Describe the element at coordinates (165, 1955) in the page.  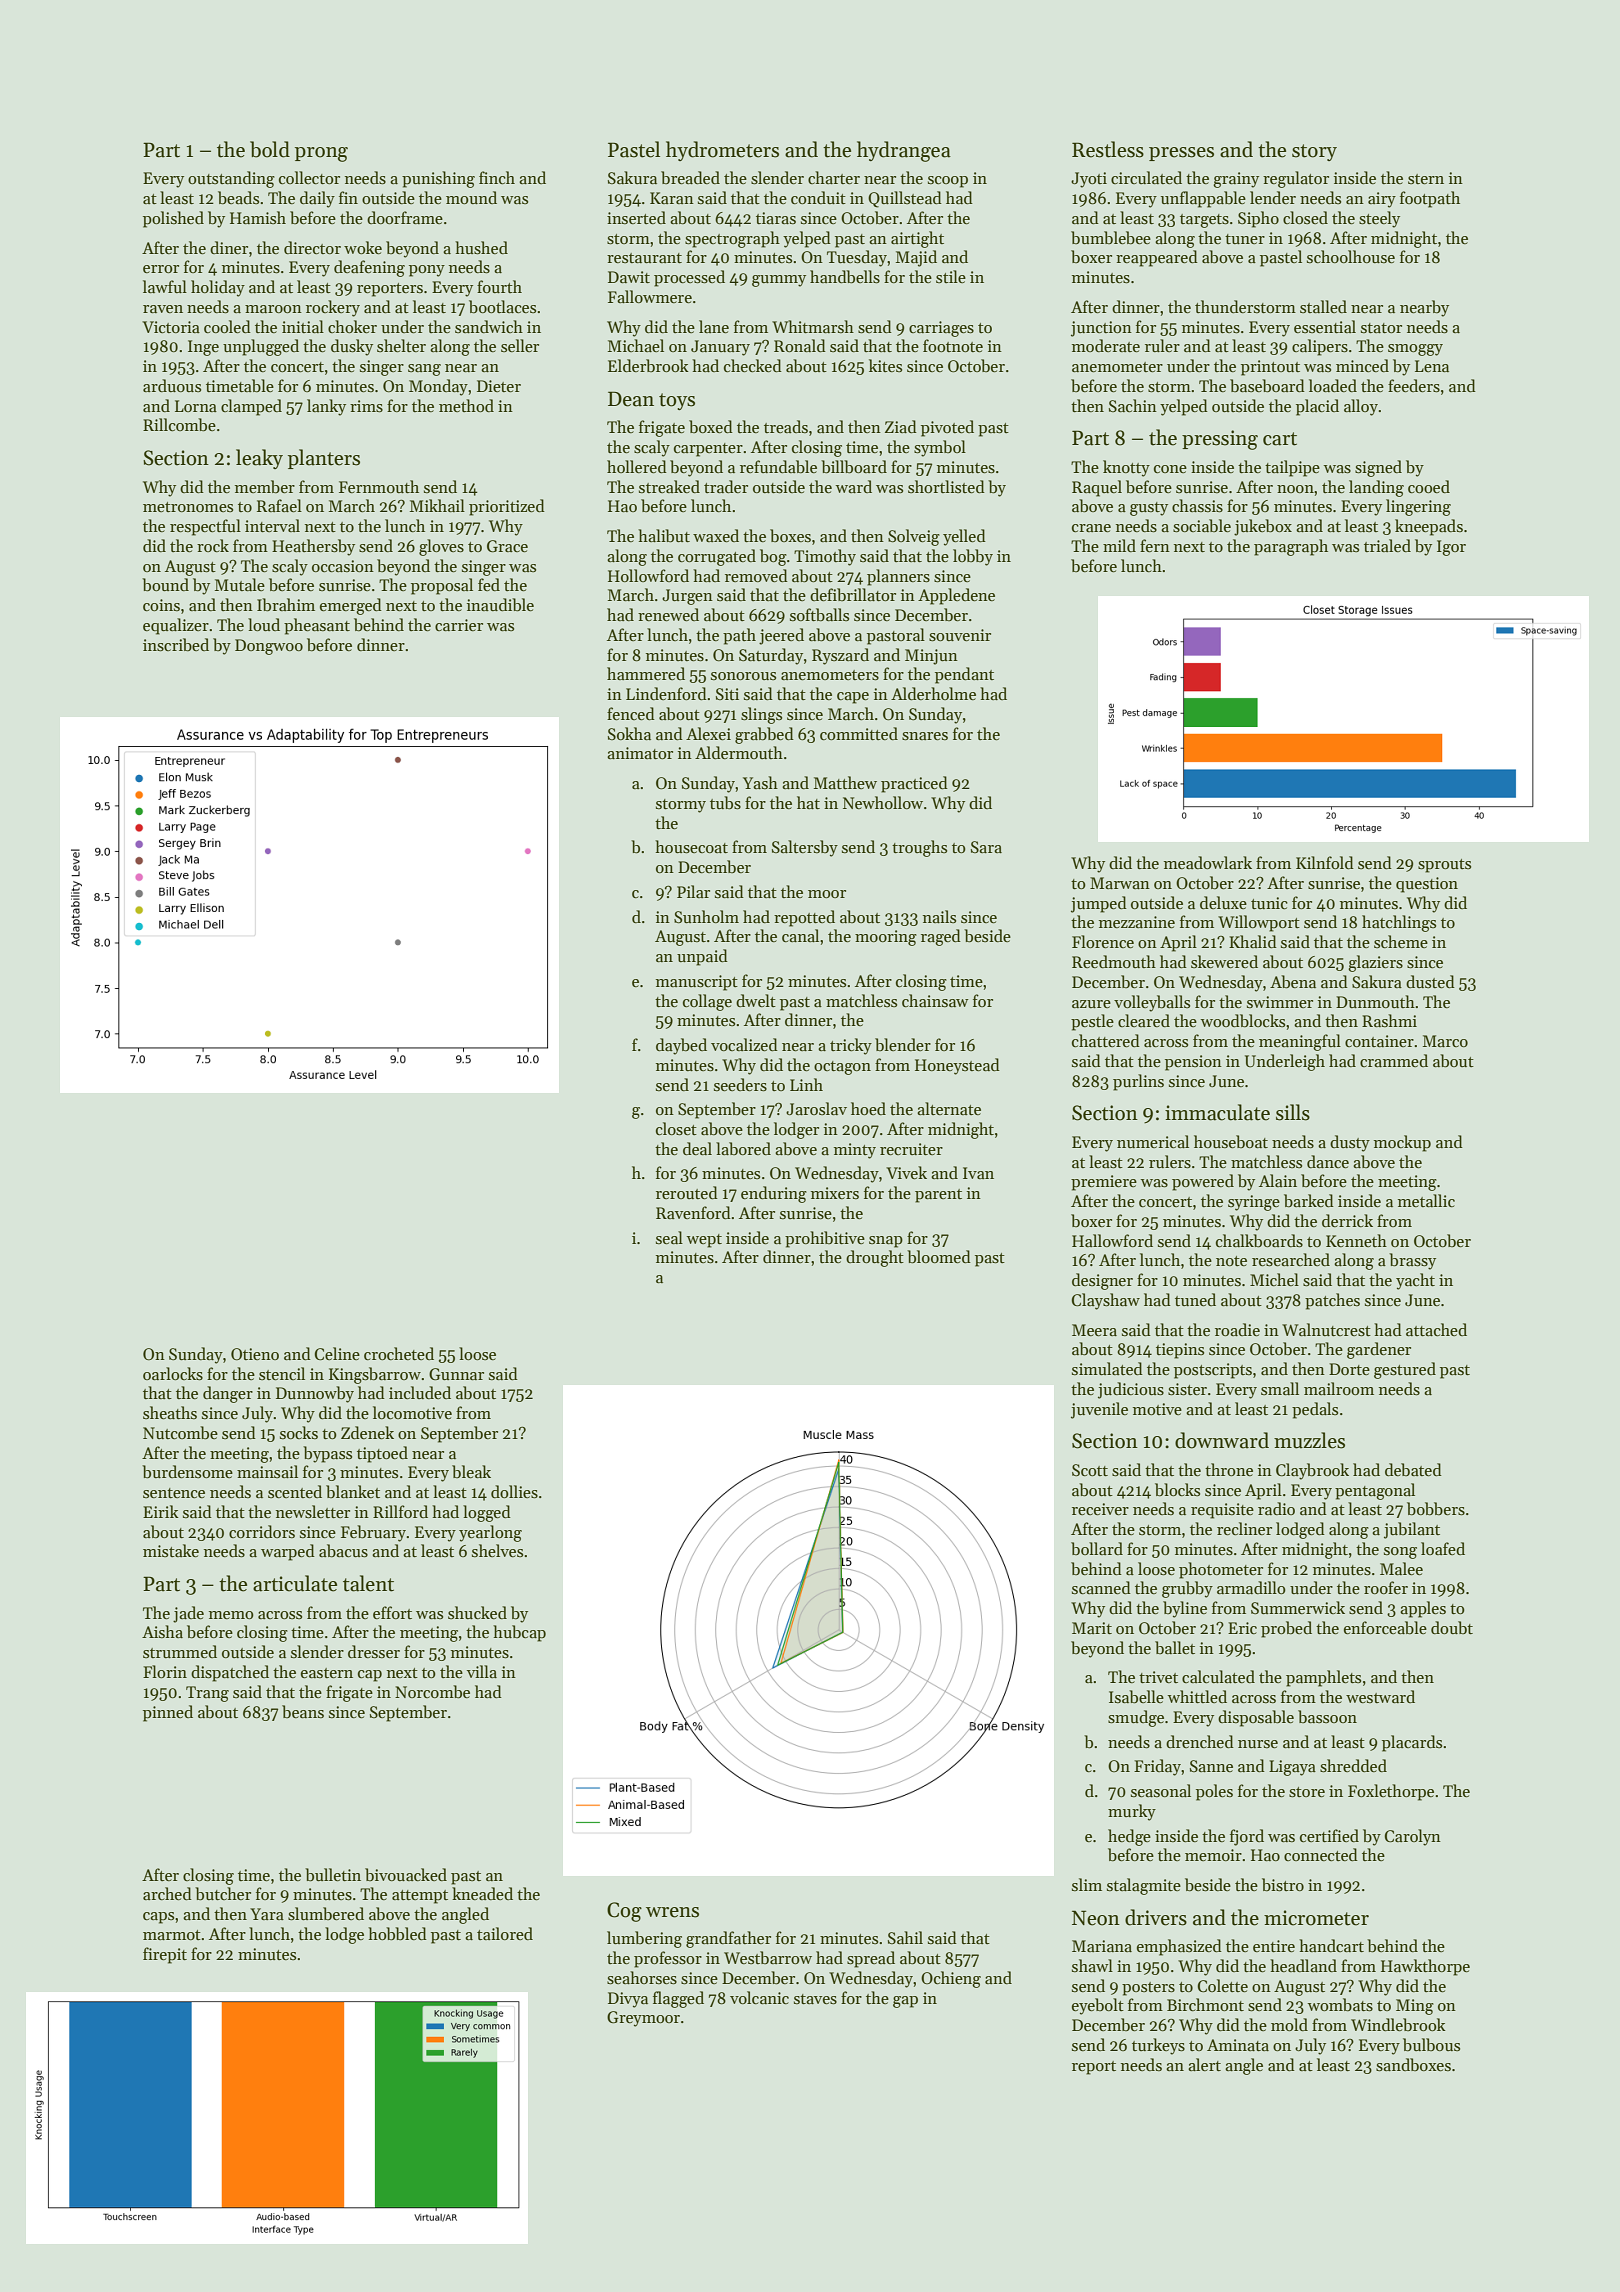
I see `firepit` at that location.
